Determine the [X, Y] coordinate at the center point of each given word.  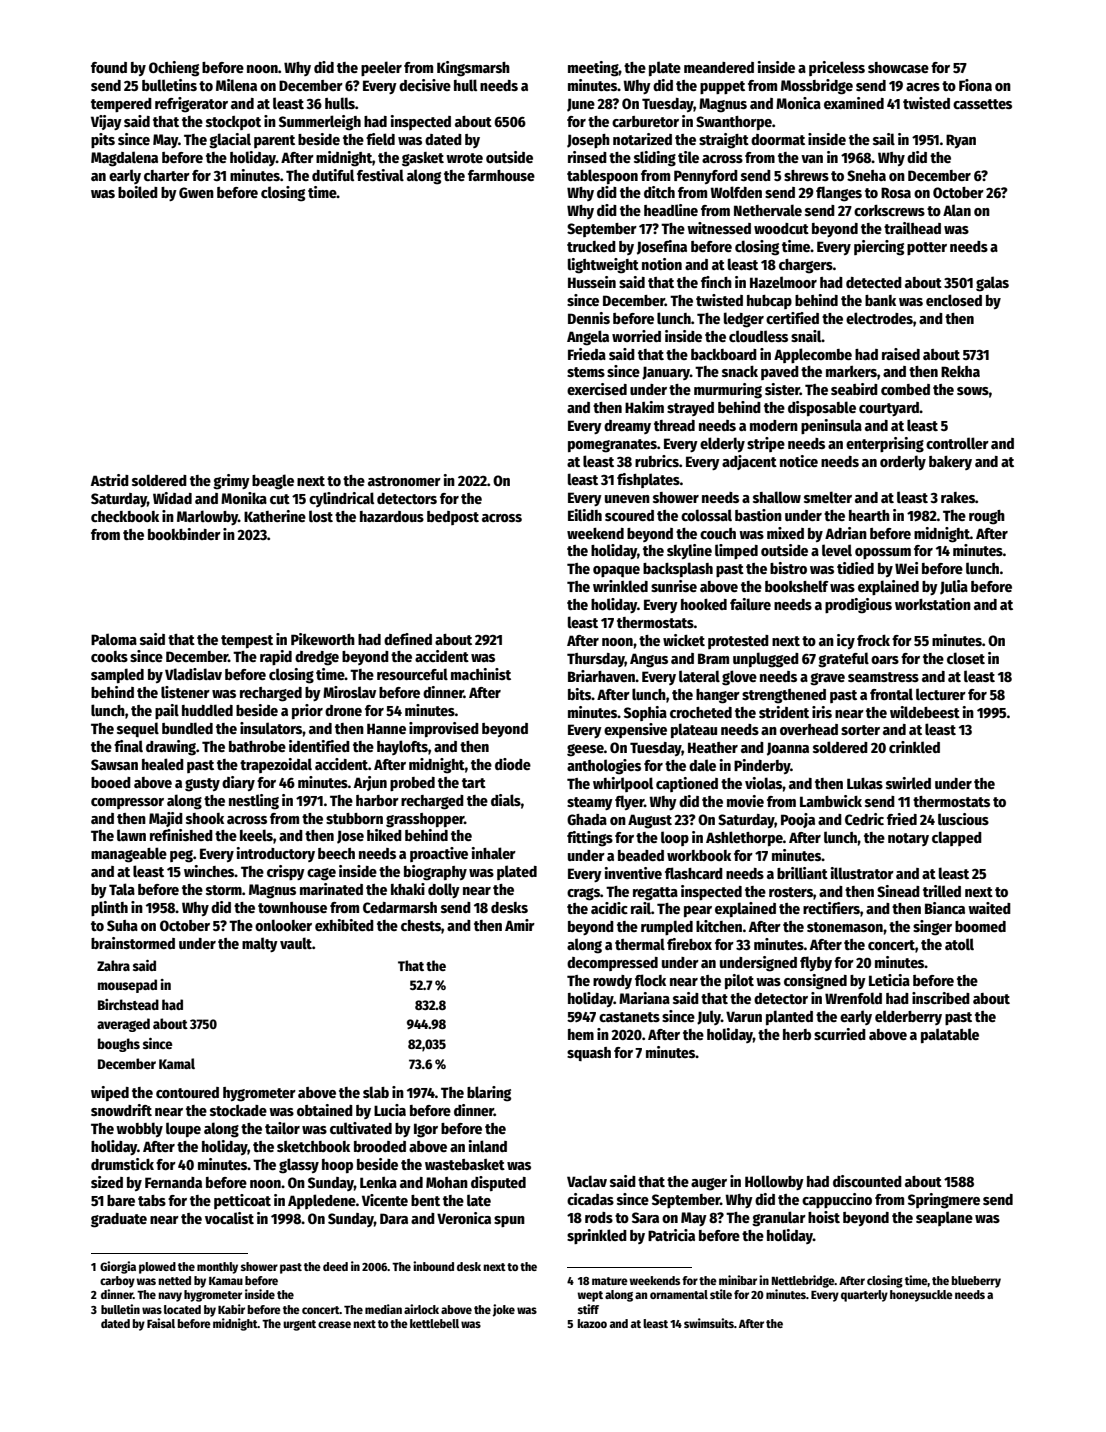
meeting [593, 69]
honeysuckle [921, 1296]
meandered [719, 67]
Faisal [161, 1323]
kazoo [592, 1323]
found [109, 67]
